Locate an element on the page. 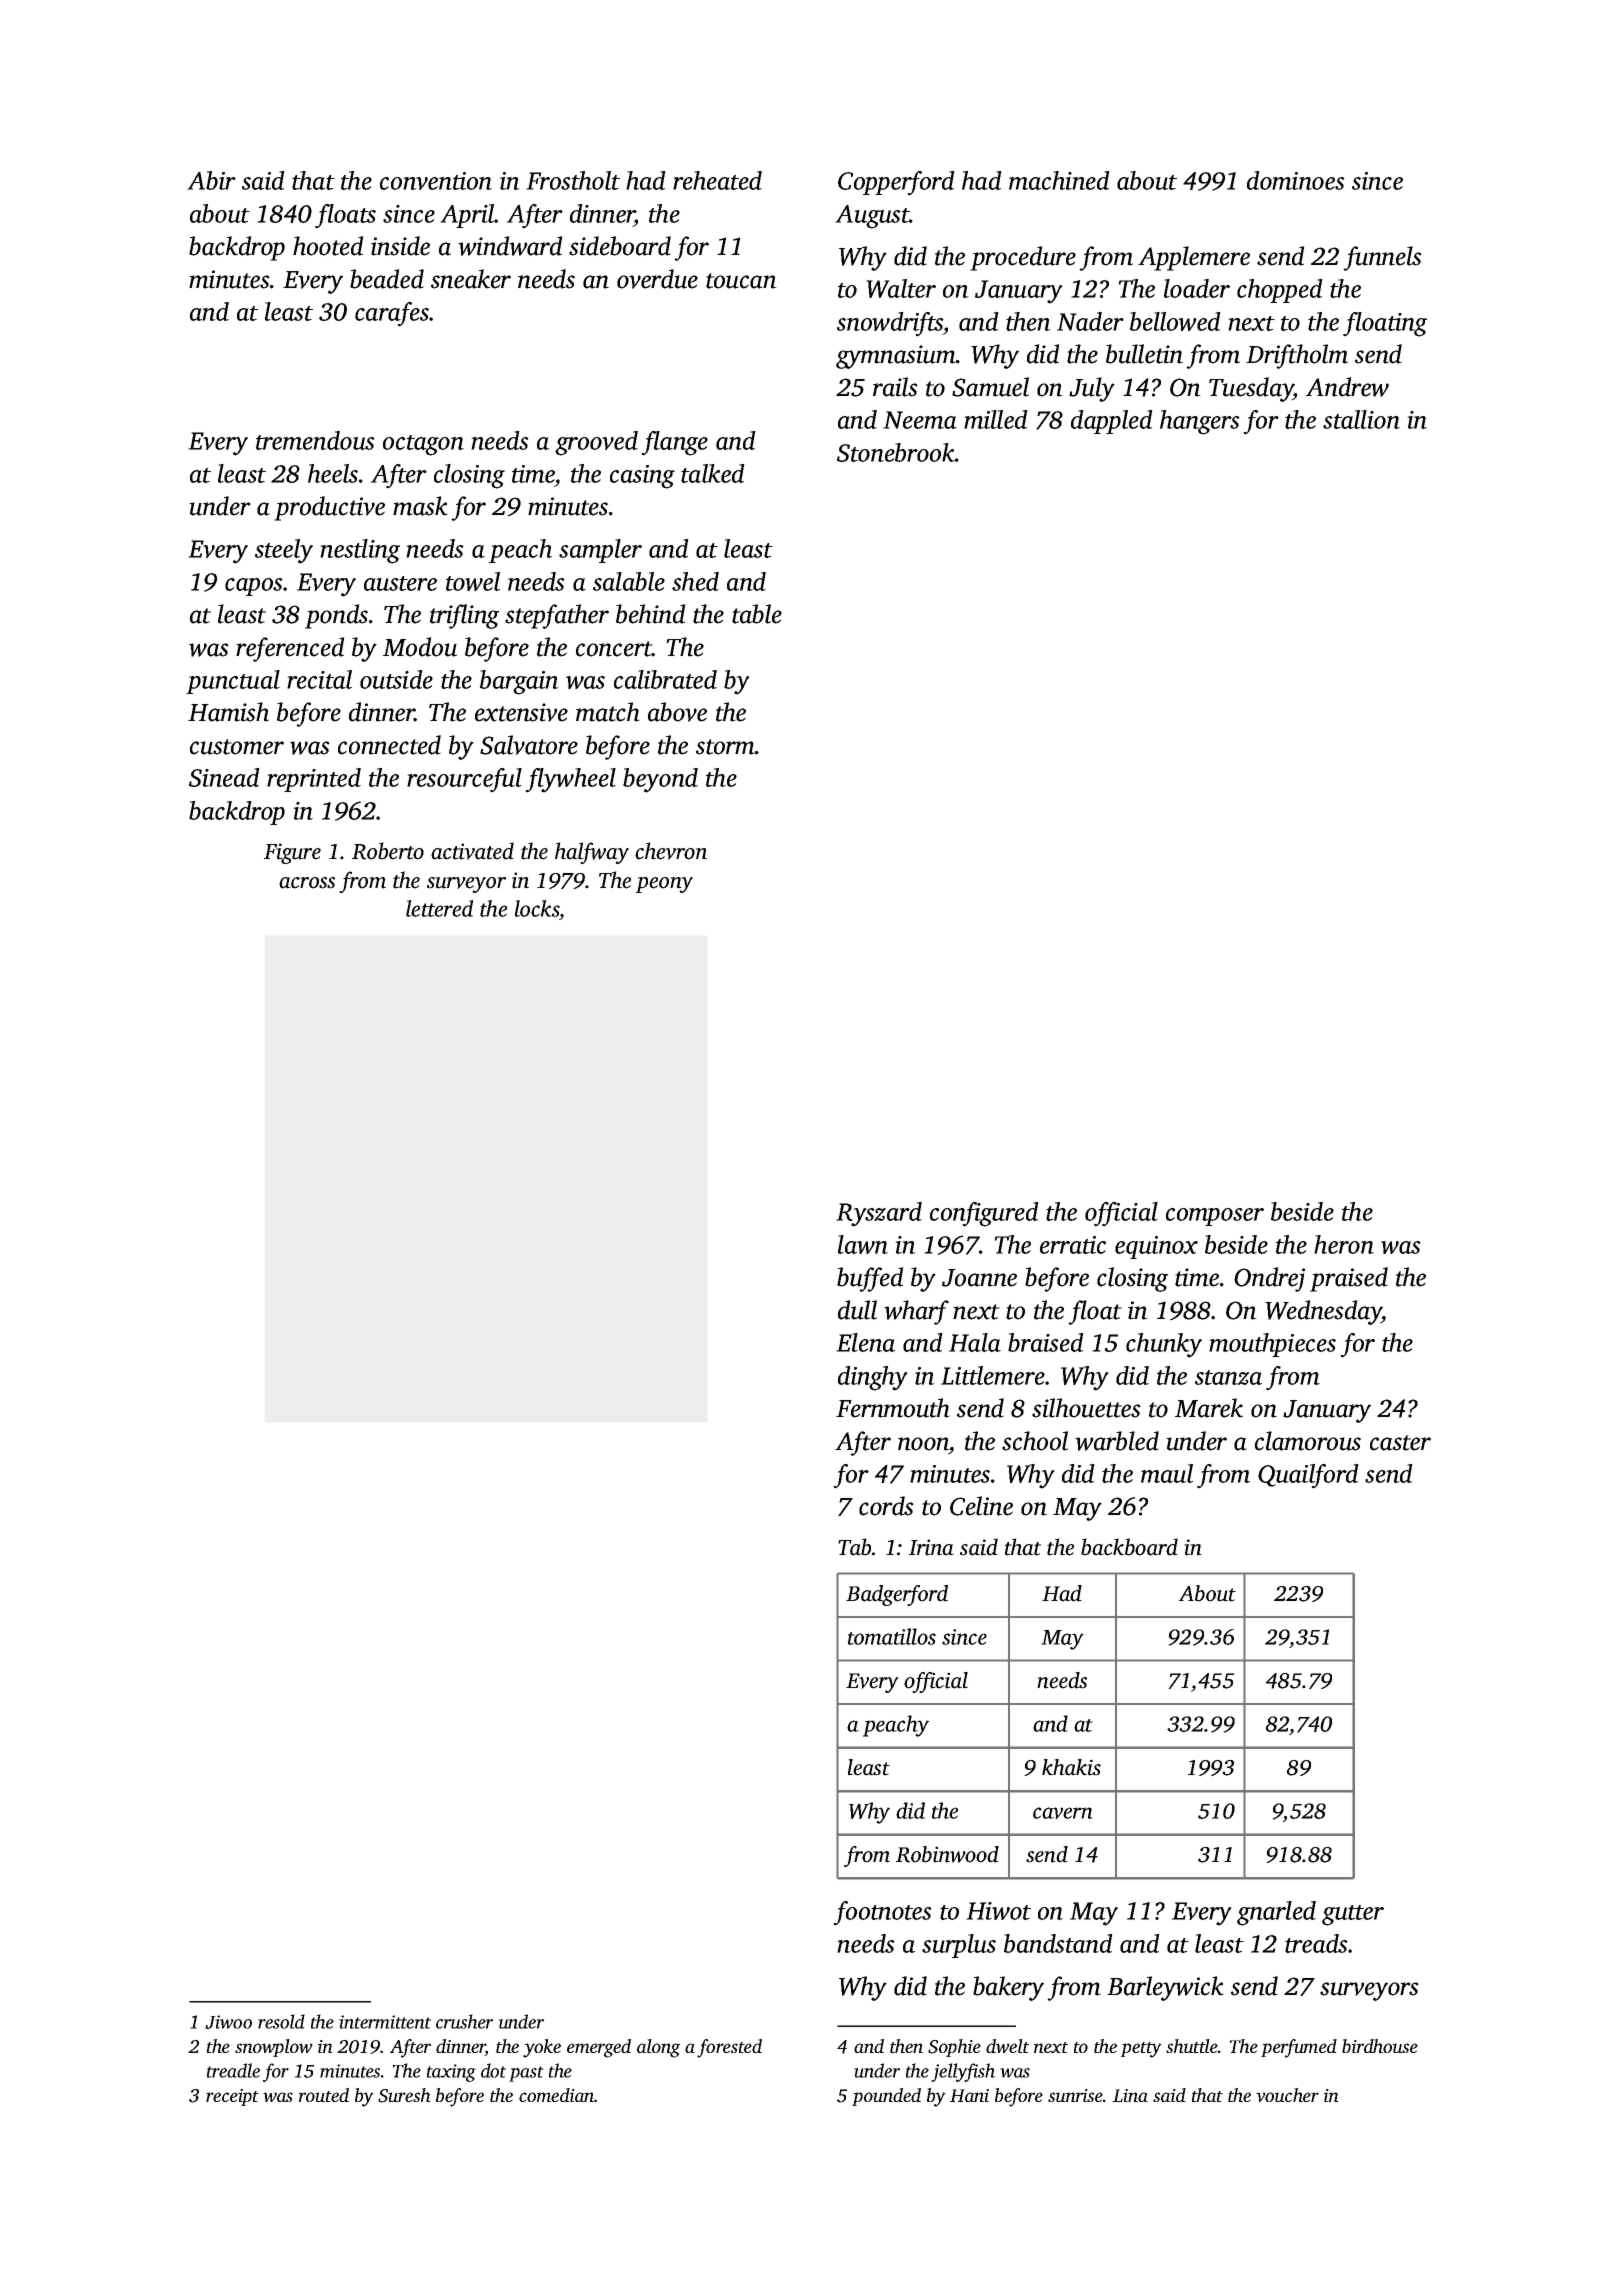 The image size is (1620, 2292). caster is located at coordinates (1400, 1443).
